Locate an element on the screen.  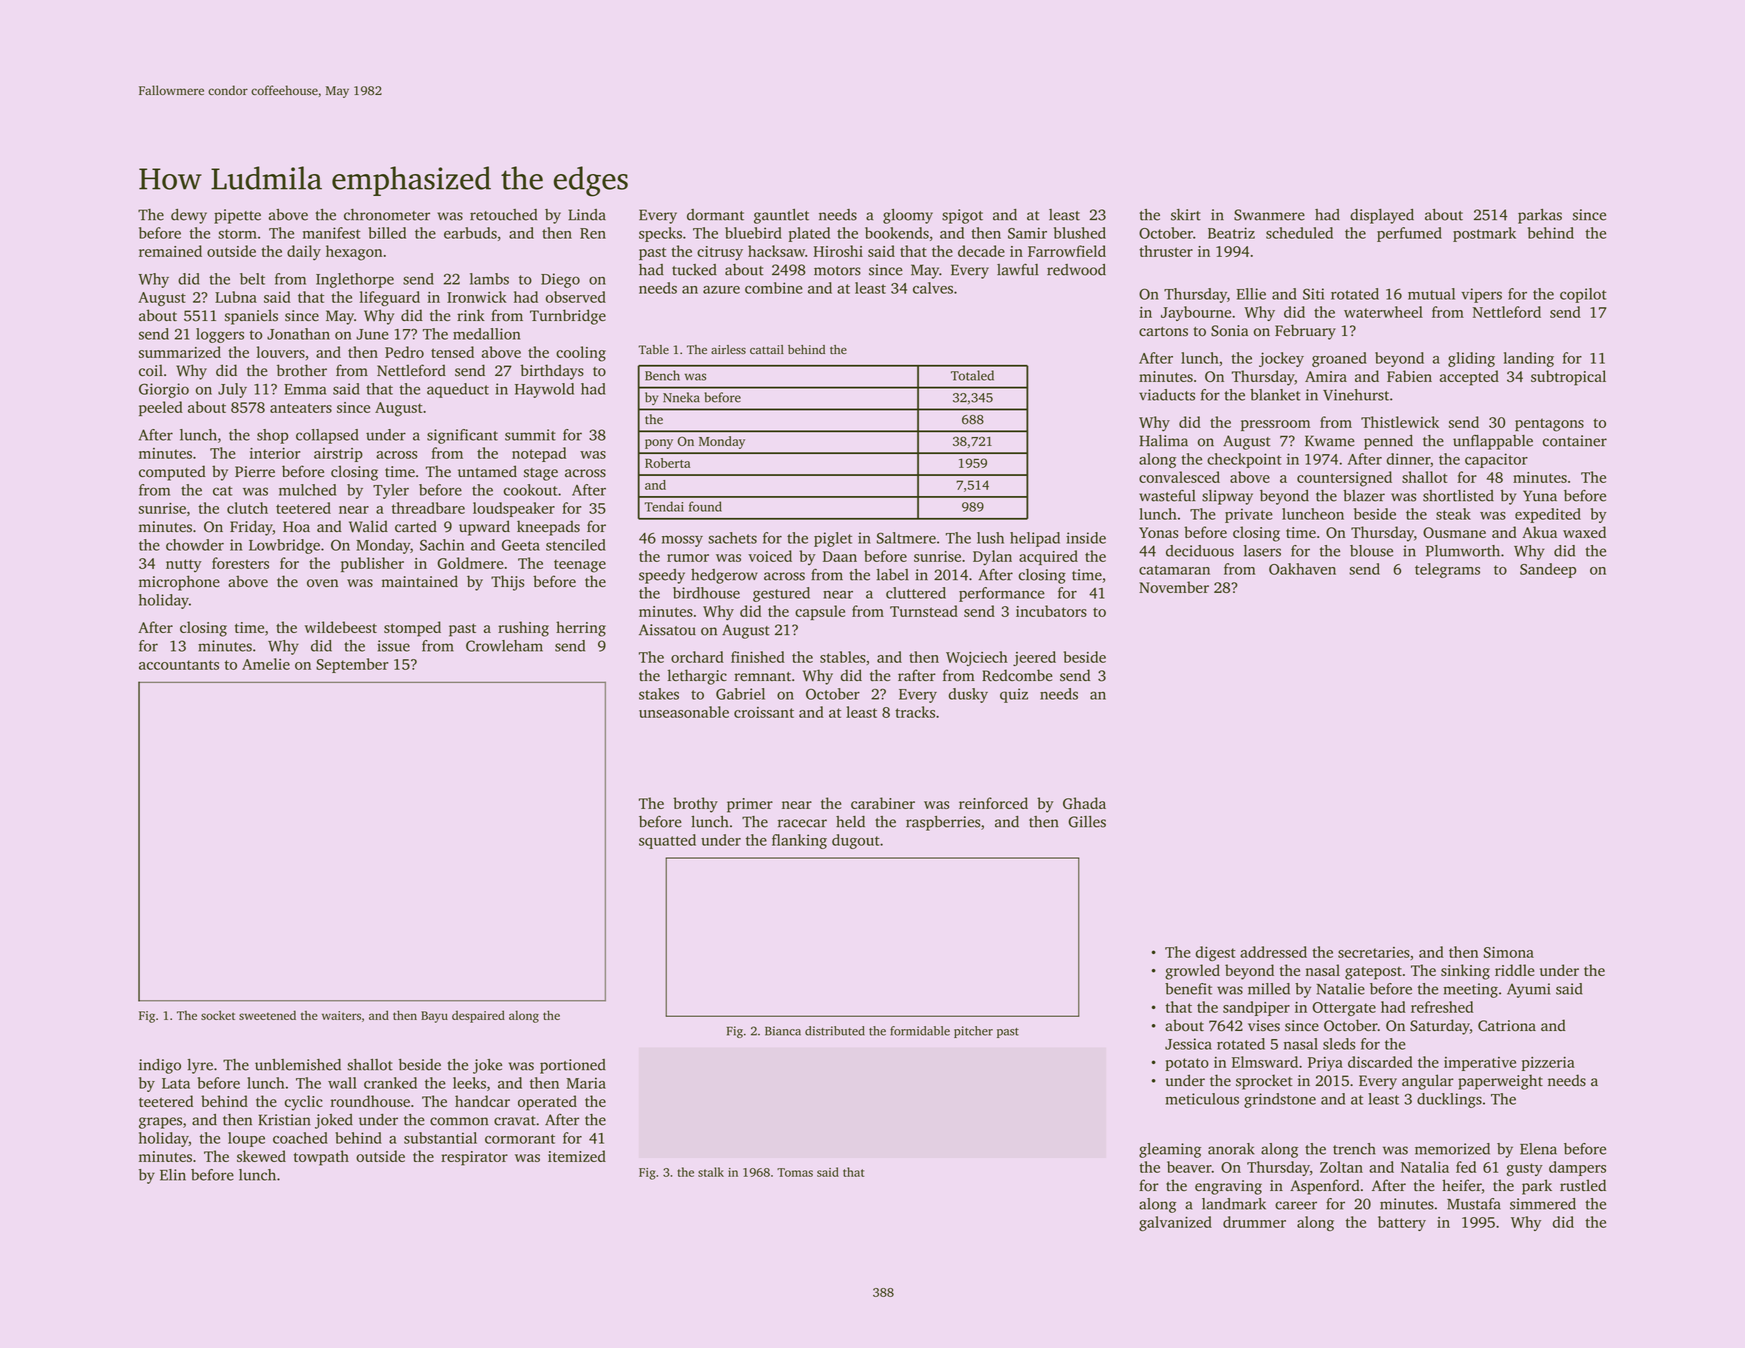
pressroom is located at coordinates (1275, 425).
